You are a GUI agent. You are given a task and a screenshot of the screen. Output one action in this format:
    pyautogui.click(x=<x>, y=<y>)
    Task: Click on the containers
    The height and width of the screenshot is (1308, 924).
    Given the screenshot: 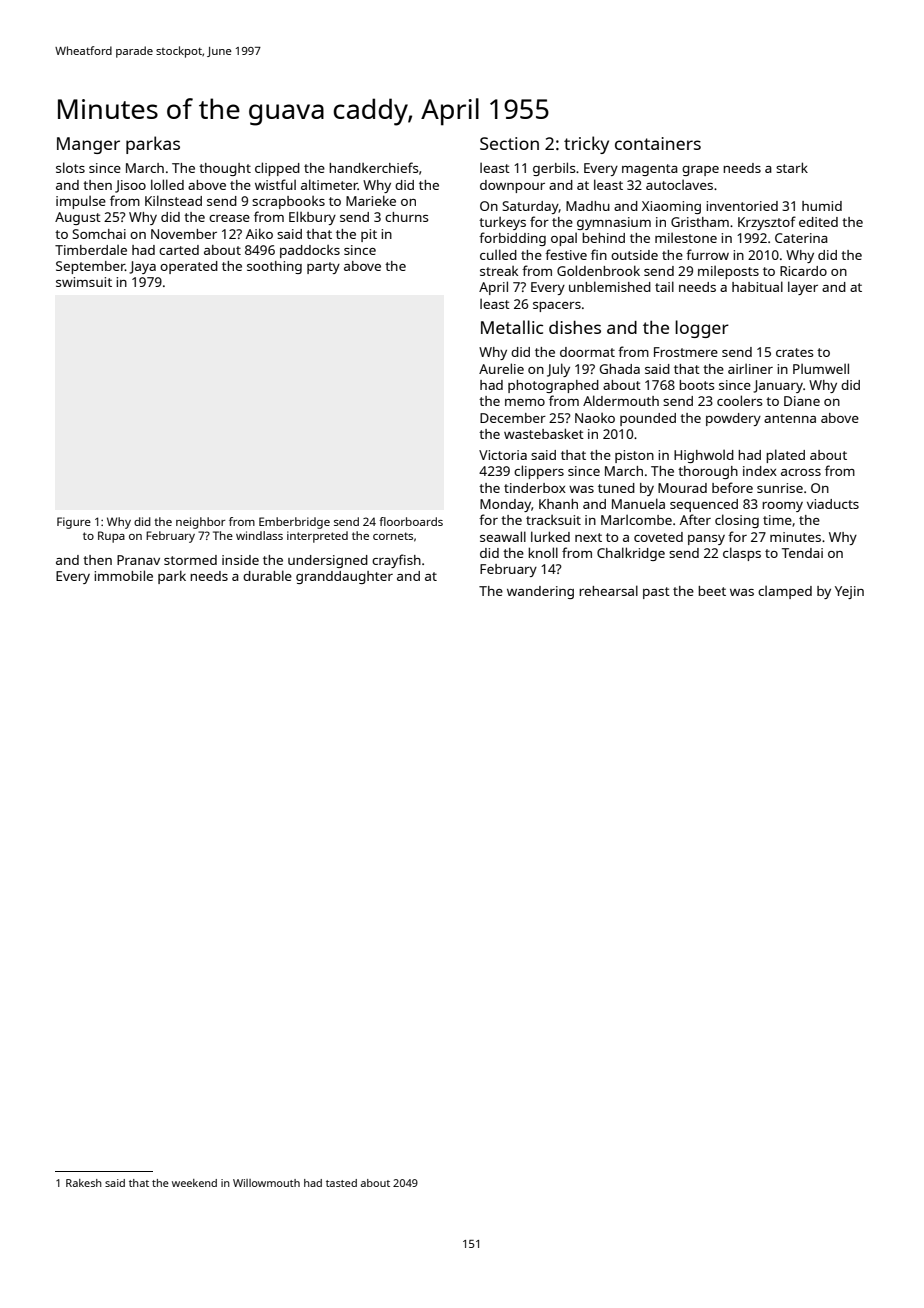 What is the action you would take?
    pyautogui.click(x=658, y=143)
